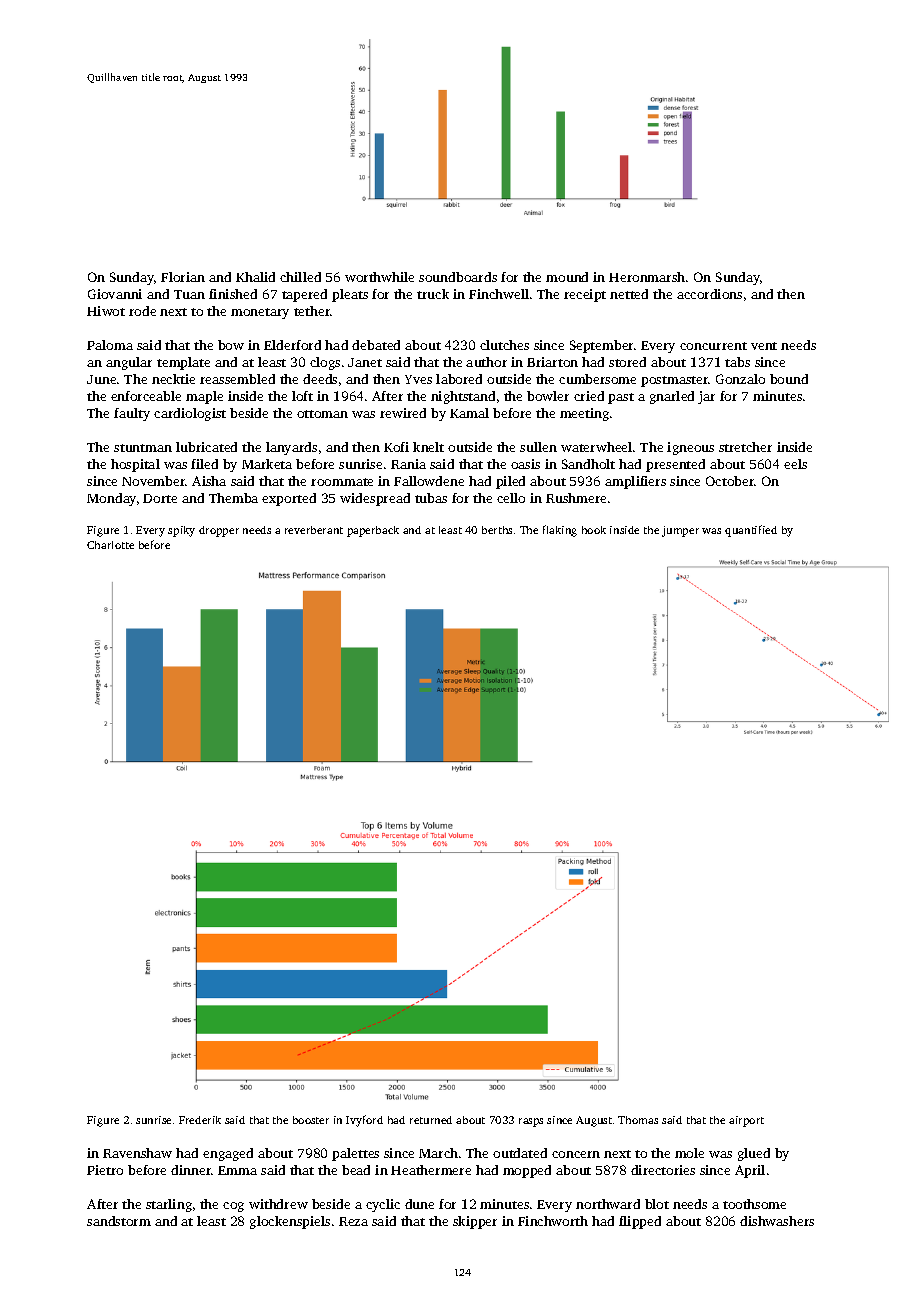 Image resolution: width=908 pixels, height=1316 pixels. I want to click on paperback, so click(373, 531).
